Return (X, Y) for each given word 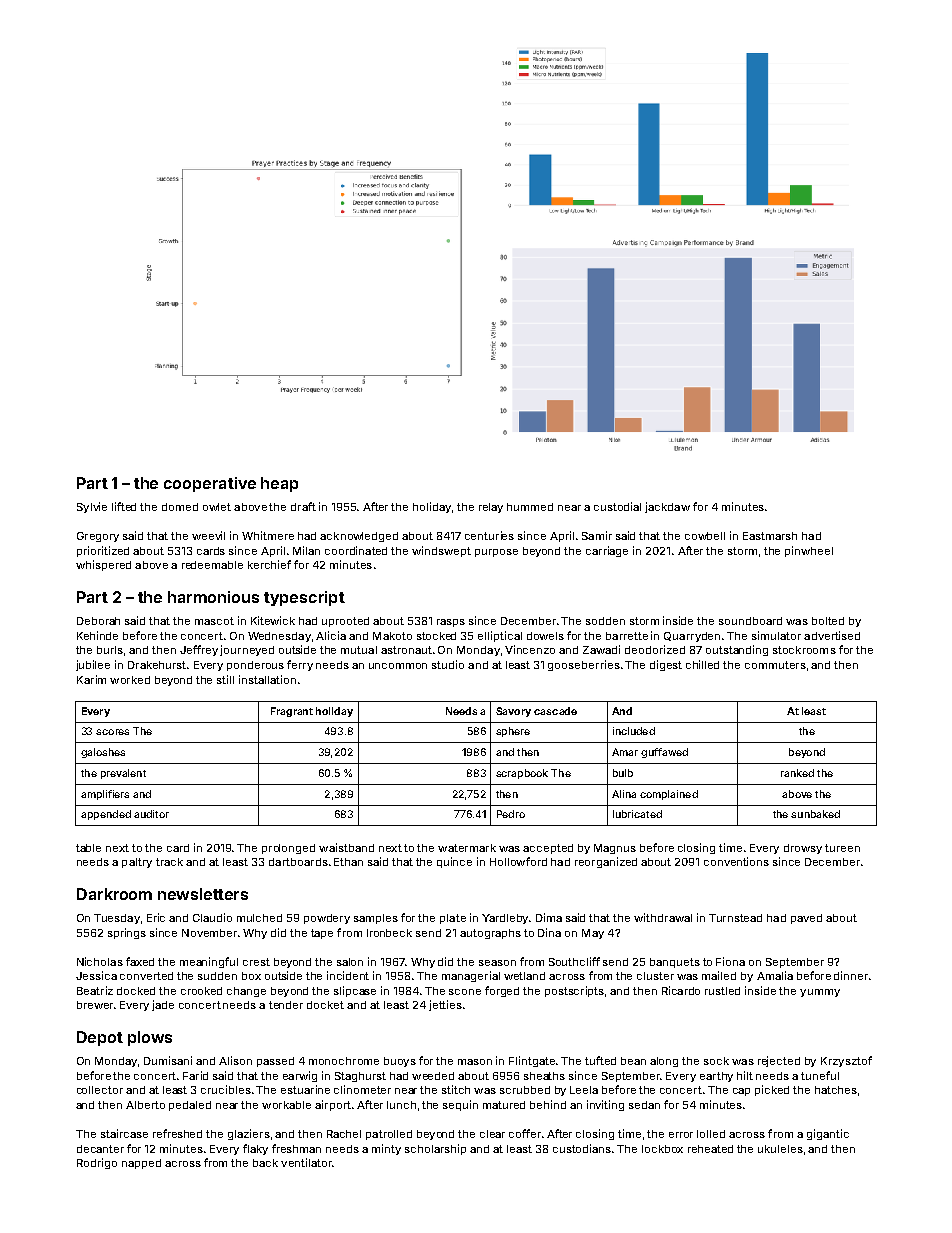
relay (491, 508)
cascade (555, 711)
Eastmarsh (770, 536)
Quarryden (692, 637)
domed (180, 507)
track (169, 862)
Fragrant (292, 712)
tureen (842, 848)
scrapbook (522, 774)
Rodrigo (97, 1163)
